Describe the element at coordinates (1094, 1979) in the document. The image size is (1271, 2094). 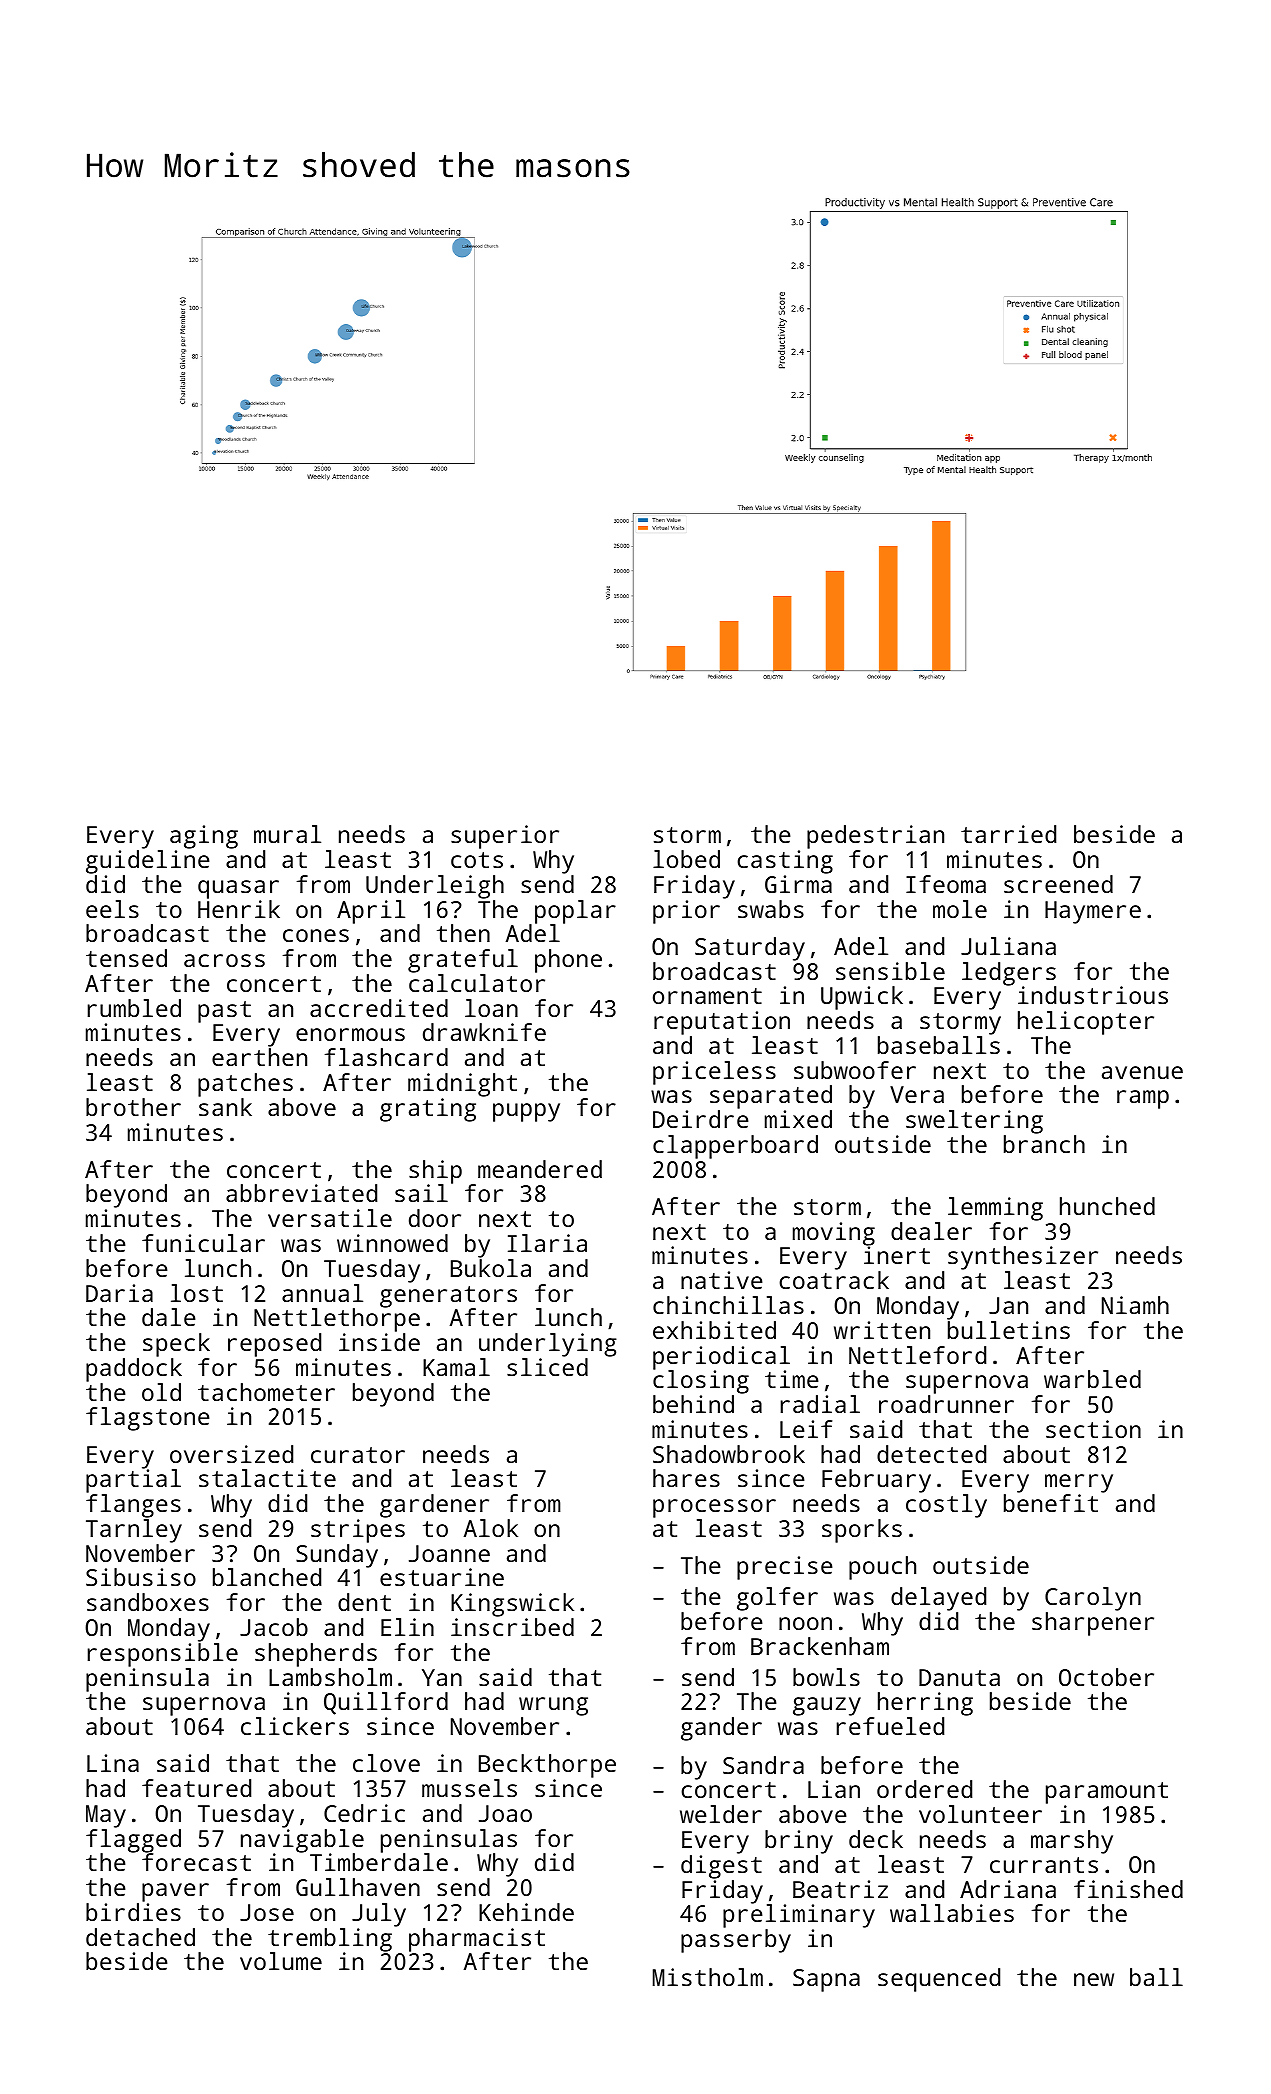
I see `new` at that location.
